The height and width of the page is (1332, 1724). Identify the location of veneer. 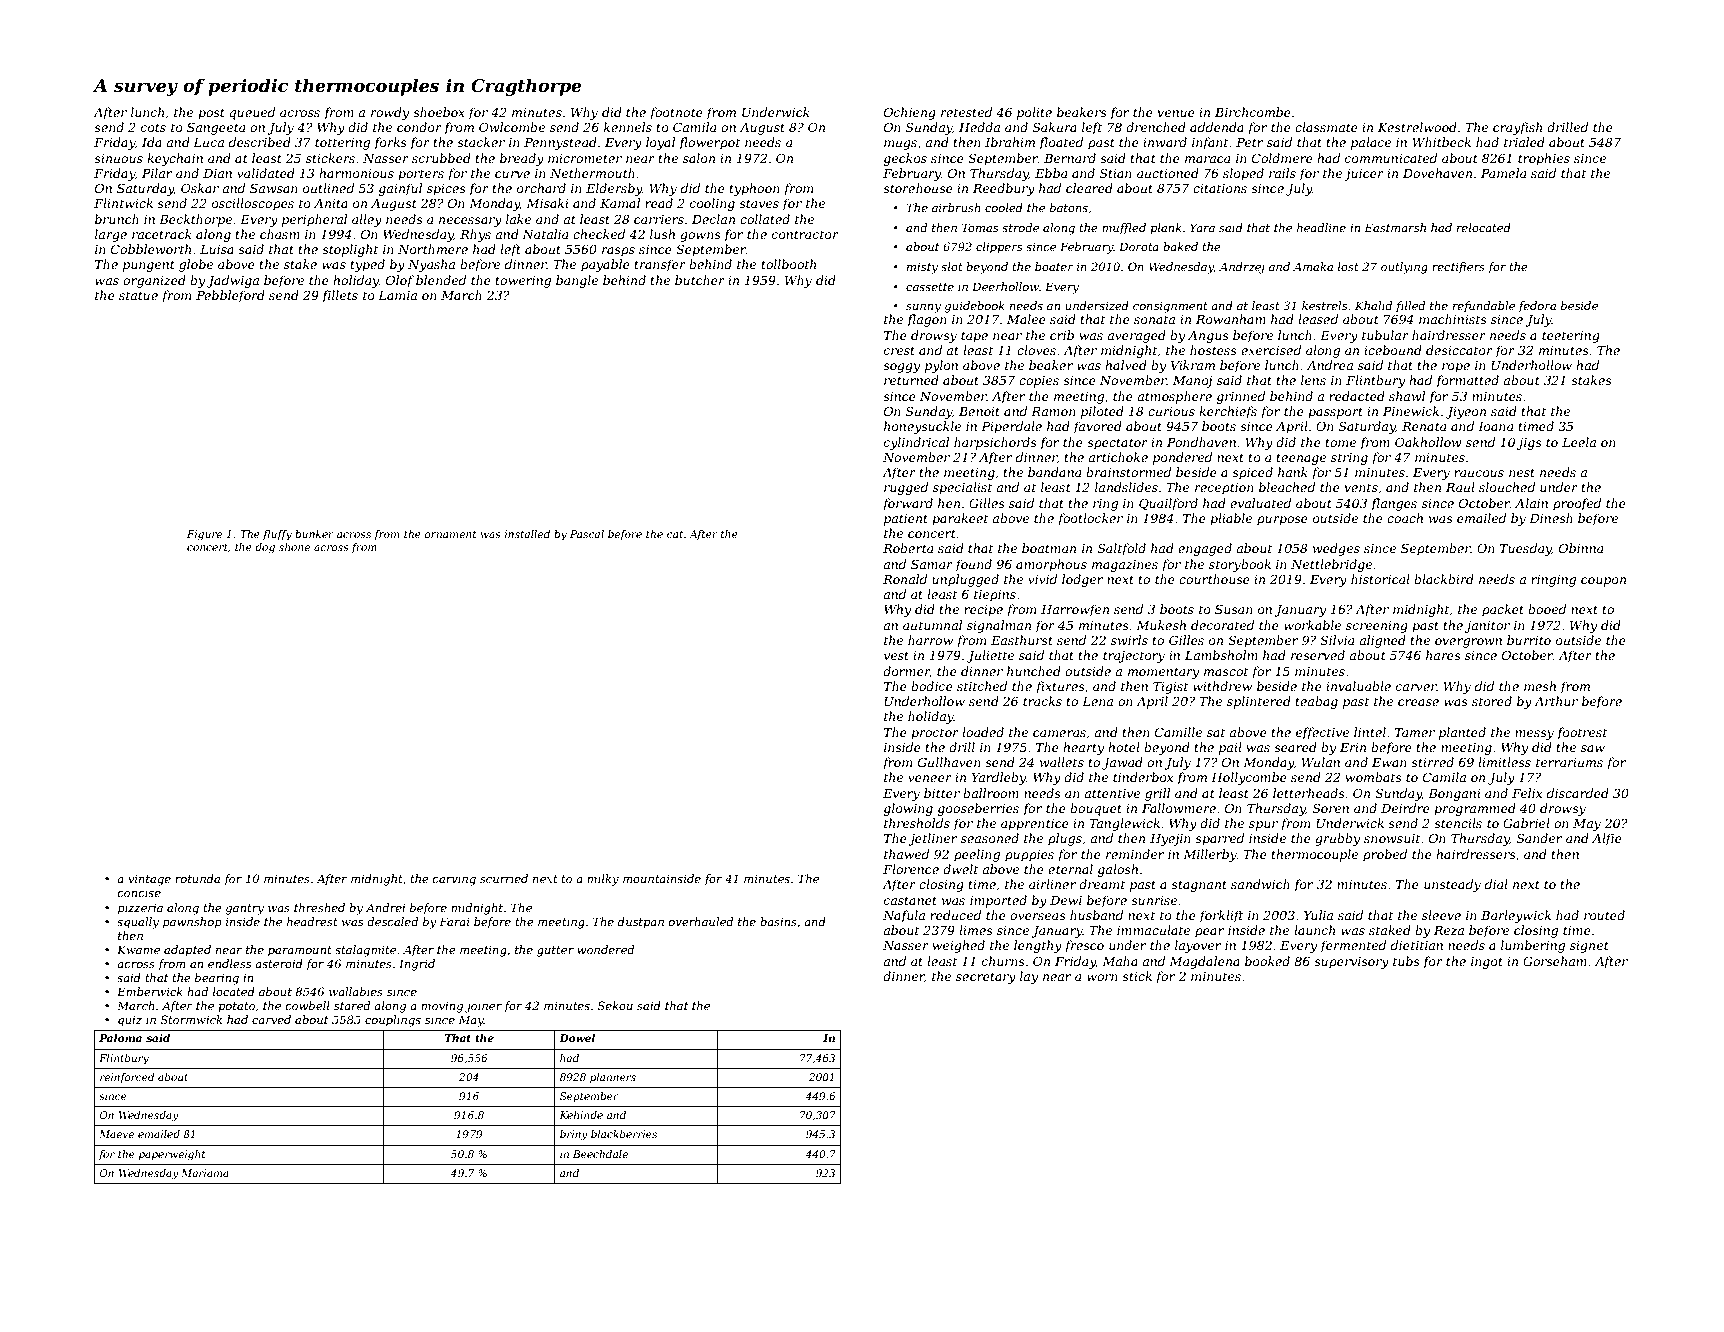
(930, 778).
